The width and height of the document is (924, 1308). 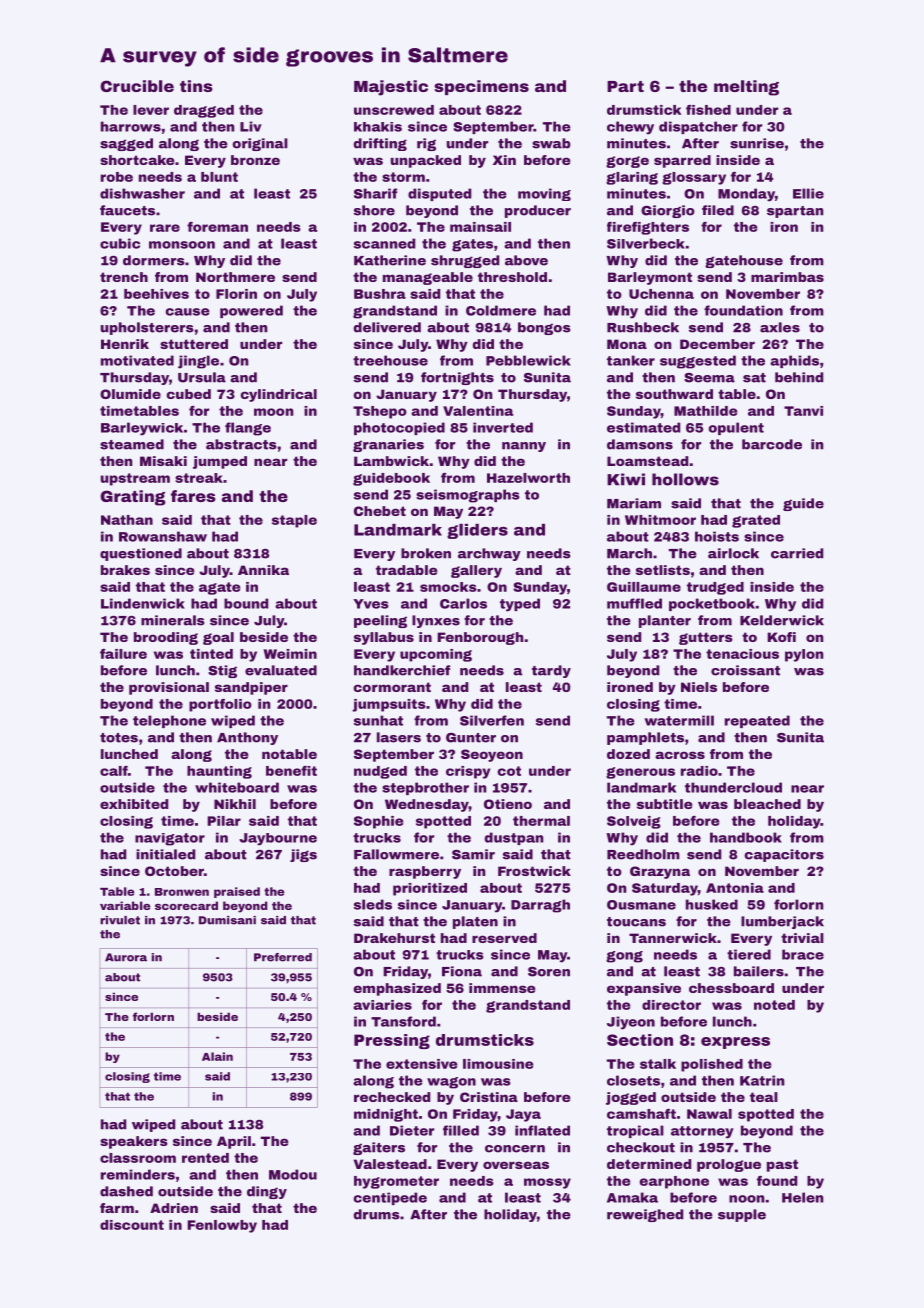 I want to click on firefighters, so click(x=648, y=228).
